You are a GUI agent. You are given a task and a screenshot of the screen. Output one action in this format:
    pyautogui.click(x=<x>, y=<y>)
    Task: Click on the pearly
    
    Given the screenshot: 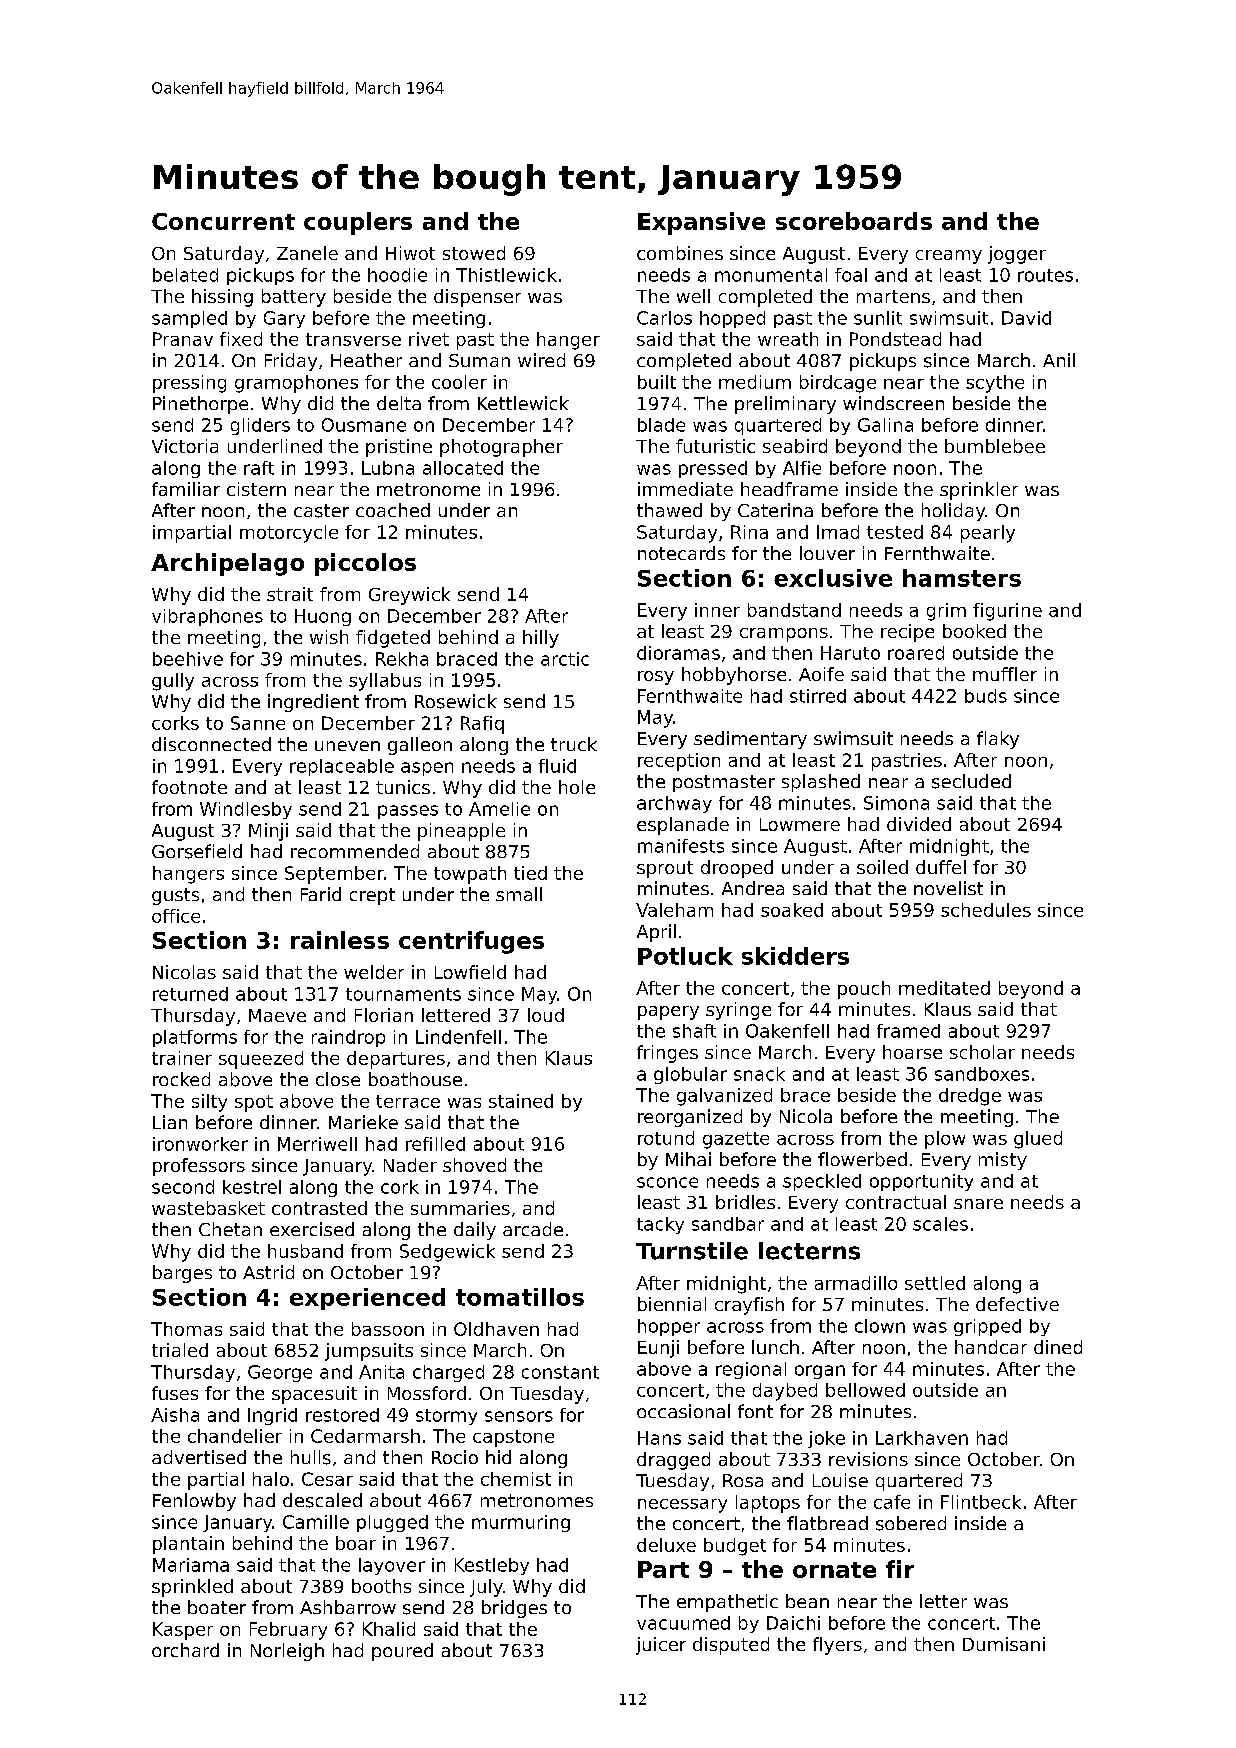 What is the action you would take?
    pyautogui.click(x=988, y=534)
